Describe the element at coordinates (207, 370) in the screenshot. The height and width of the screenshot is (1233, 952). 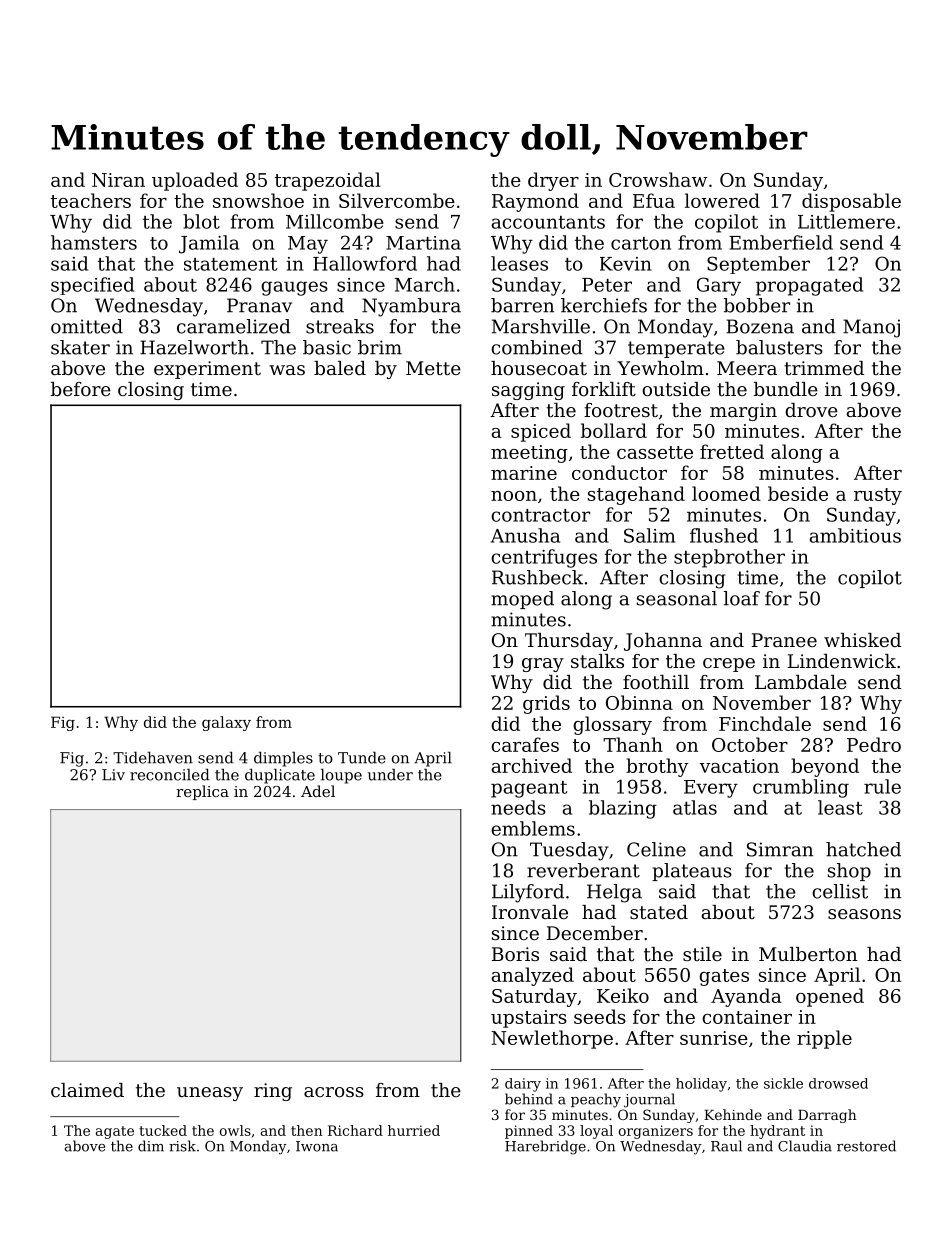
I see `experiment` at that location.
